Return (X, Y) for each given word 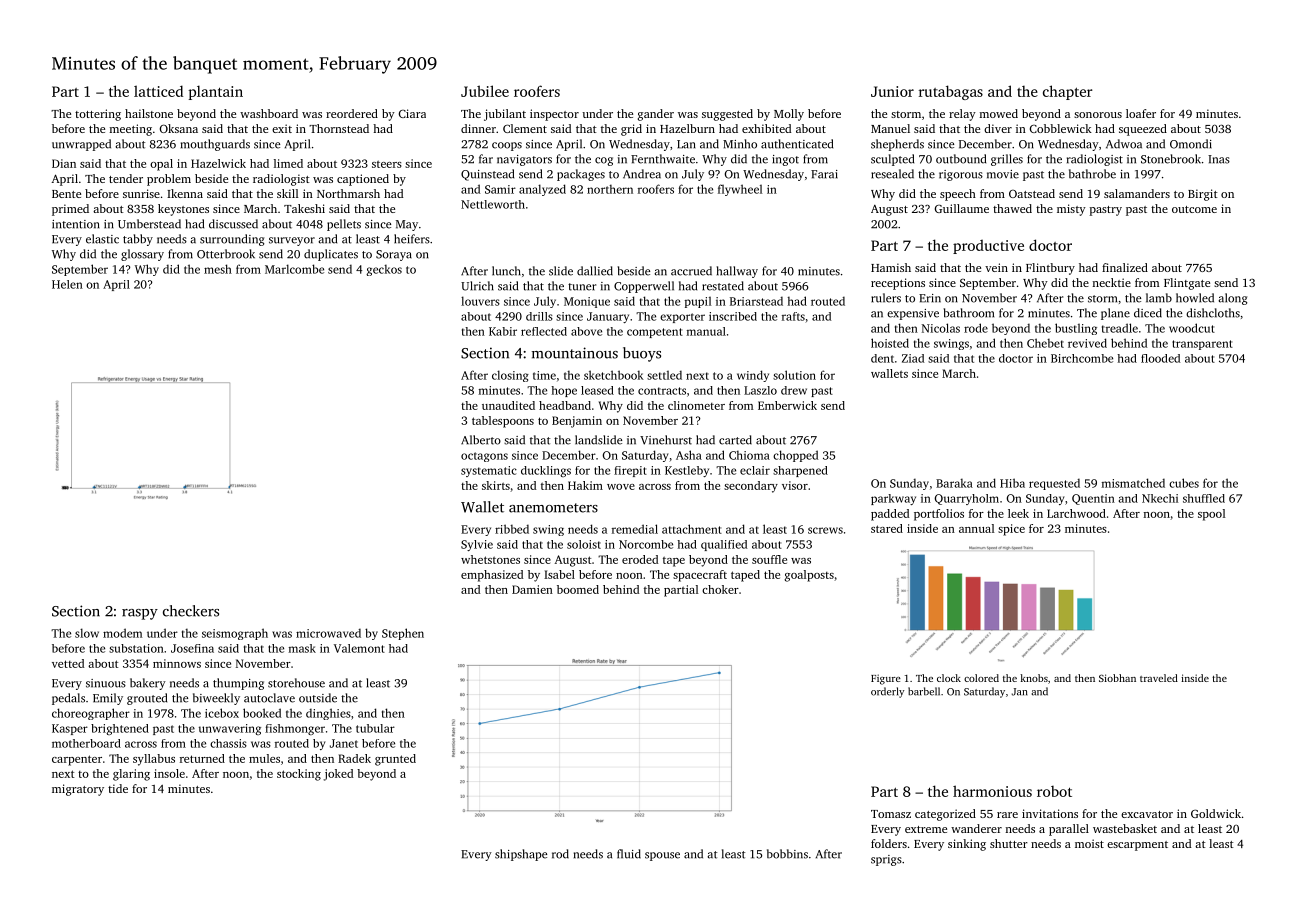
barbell (924, 691)
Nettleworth (493, 204)
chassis (228, 743)
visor (795, 485)
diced (1148, 313)
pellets (344, 225)
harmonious (992, 791)
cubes (1184, 483)
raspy (140, 614)
